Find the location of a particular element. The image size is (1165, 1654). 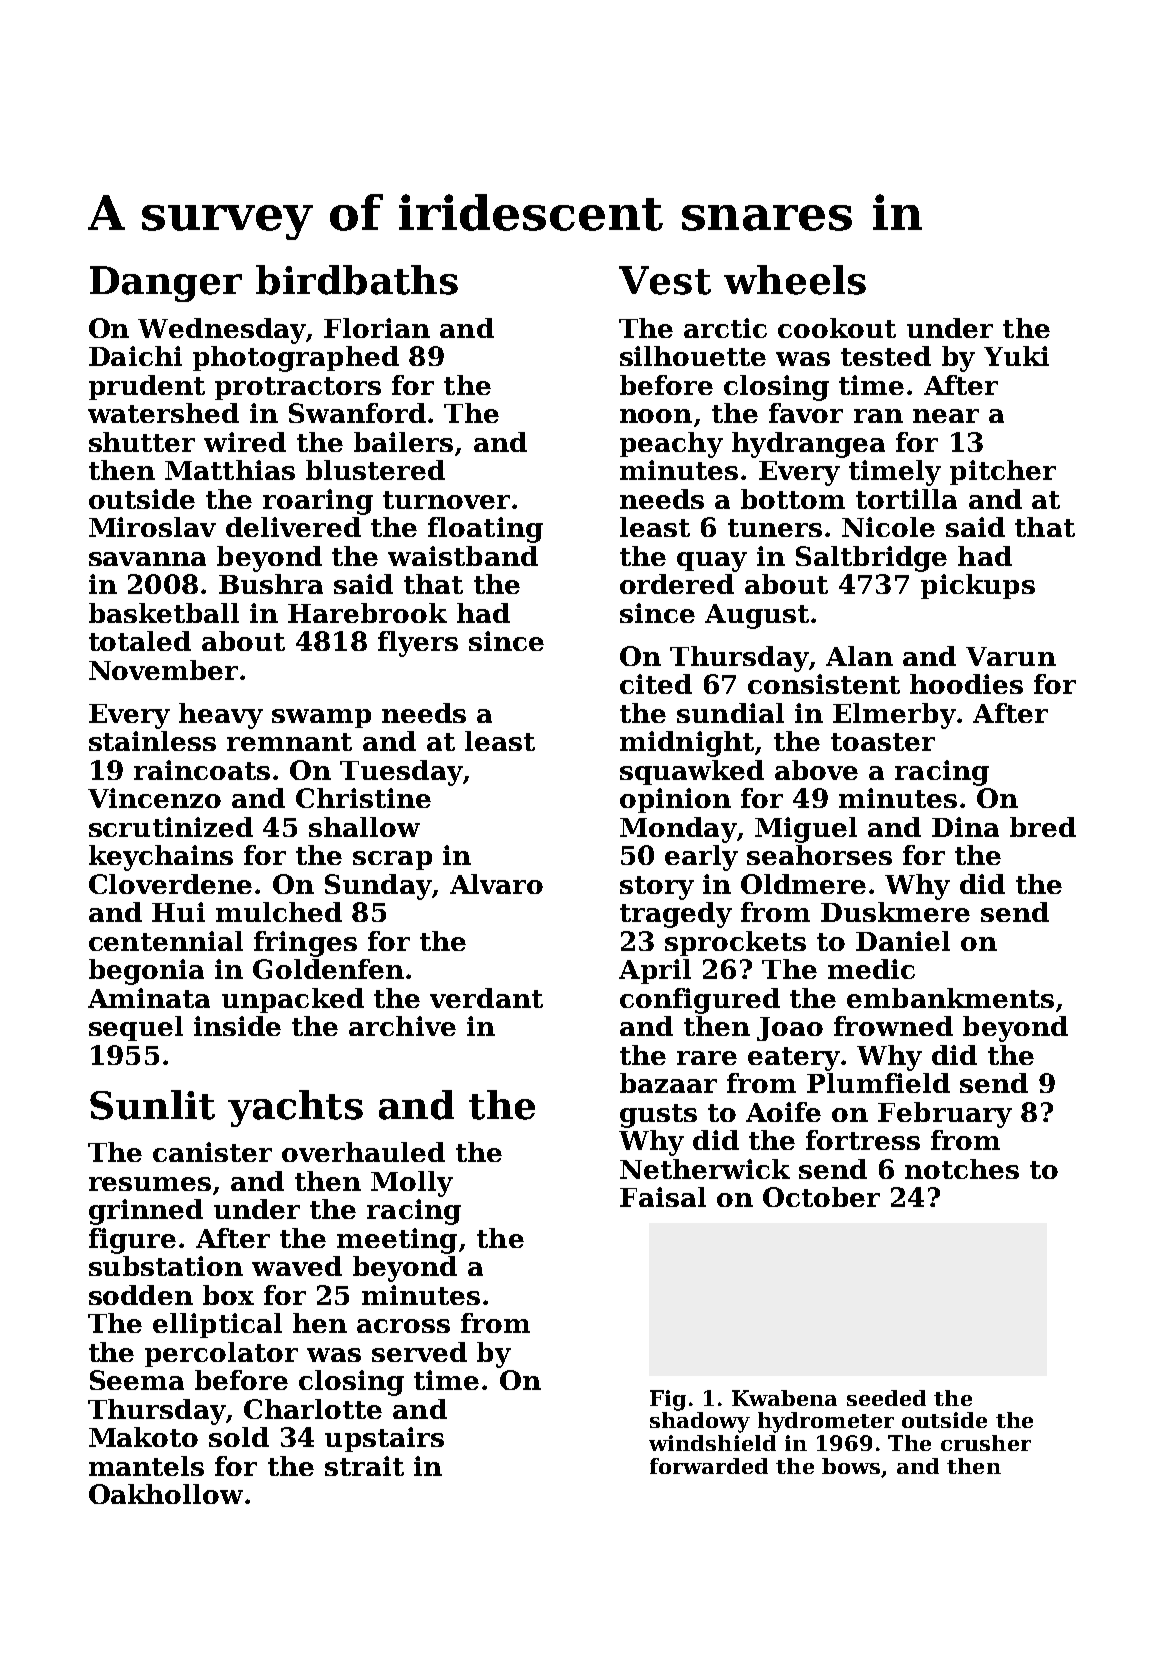

Daichi is located at coordinates (135, 356).
